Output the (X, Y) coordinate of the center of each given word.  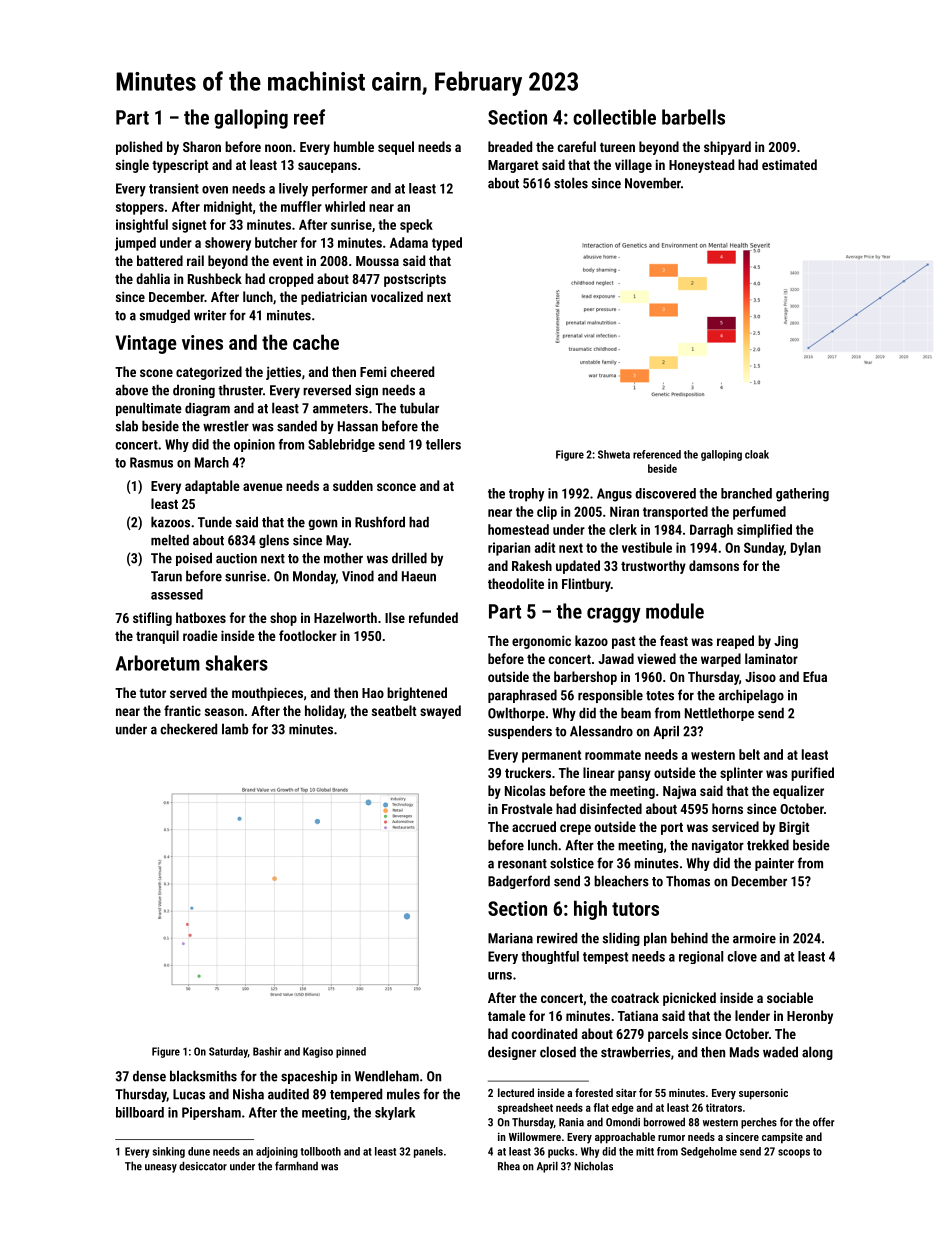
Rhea (509, 1166)
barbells (693, 117)
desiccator (203, 1166)
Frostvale (527, 808)
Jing (786, 642)
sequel (396, 148)
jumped (135, 244)
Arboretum (158, 663)
